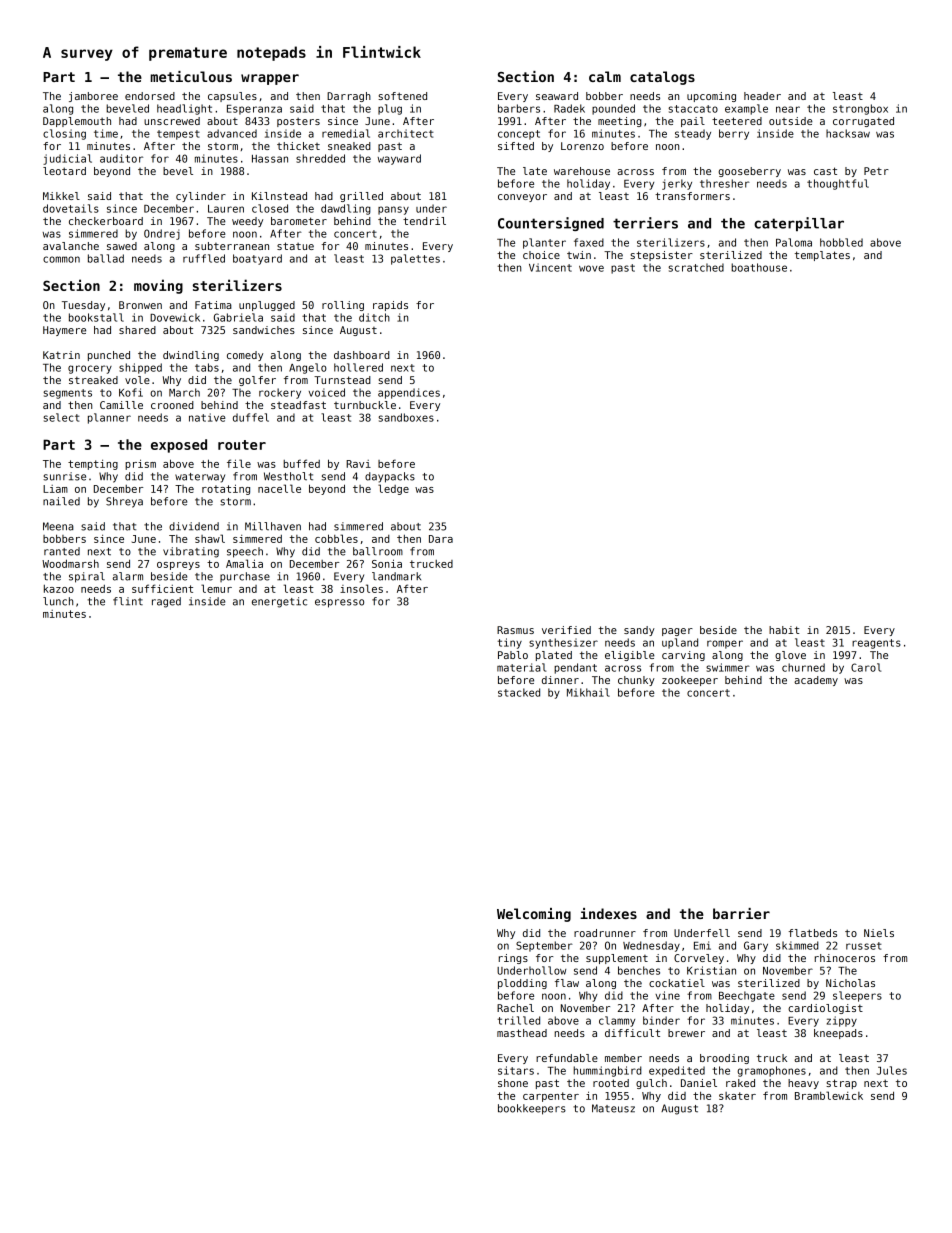  I want to click on Dara, so click(441, 539).
